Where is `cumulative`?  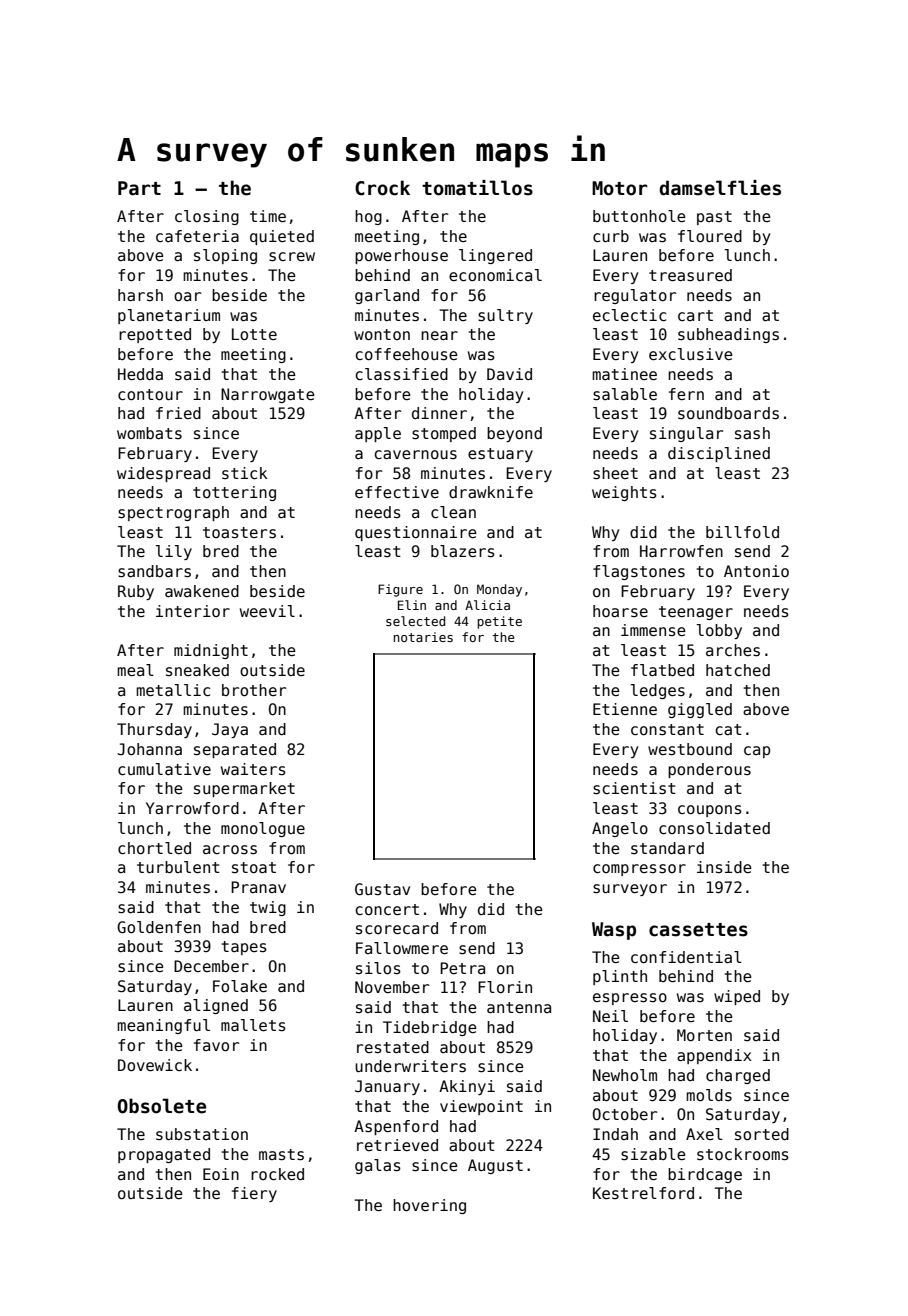 cumulative is located at coordinates (164, 769).
